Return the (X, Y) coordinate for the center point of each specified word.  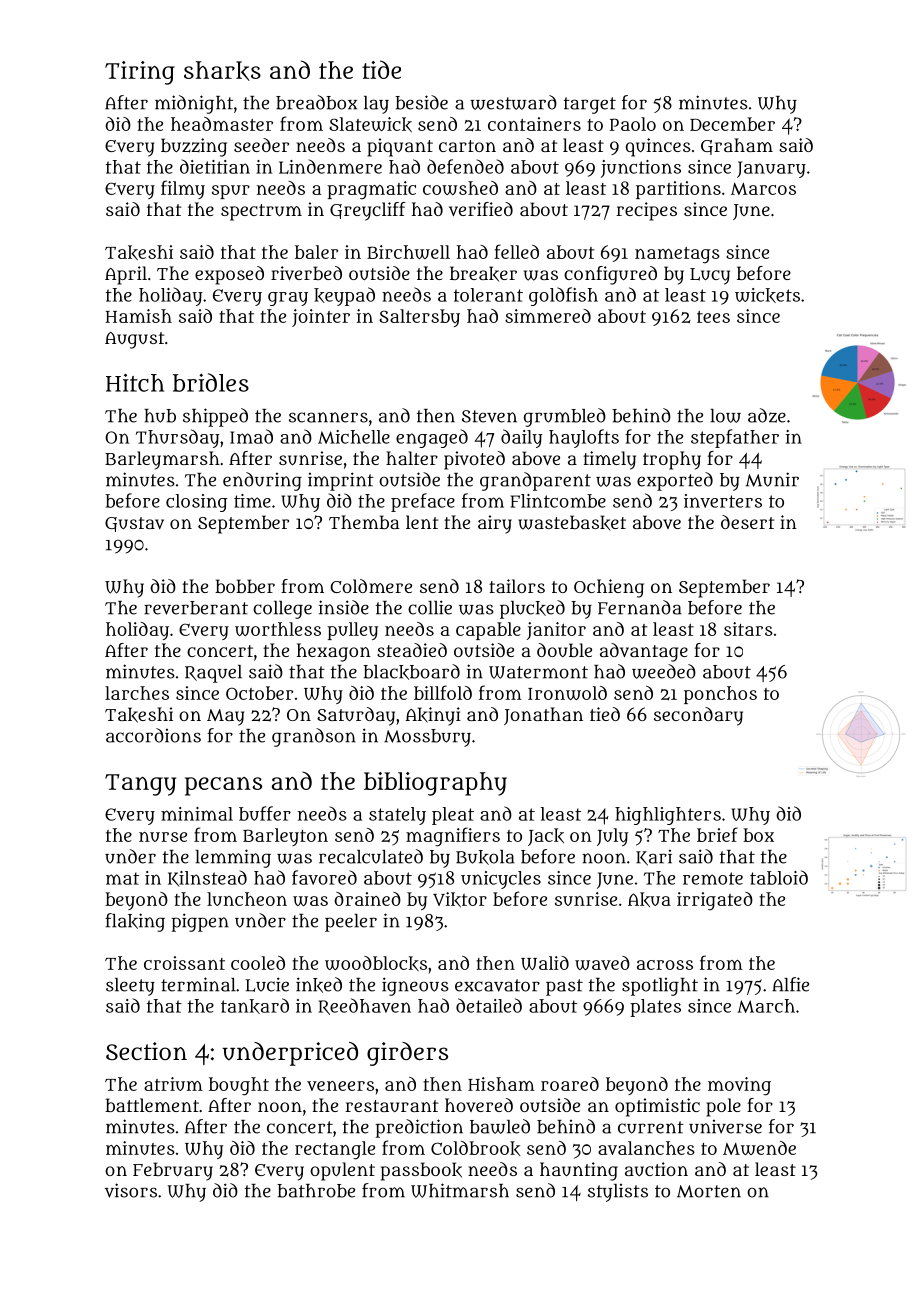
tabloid (779, 877)
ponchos (720, 695)
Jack (546, 837)
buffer (265, 813)
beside (421, 102)
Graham (737, 146)
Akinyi (433, 716)
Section (146, 1051)
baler (316, 252)
